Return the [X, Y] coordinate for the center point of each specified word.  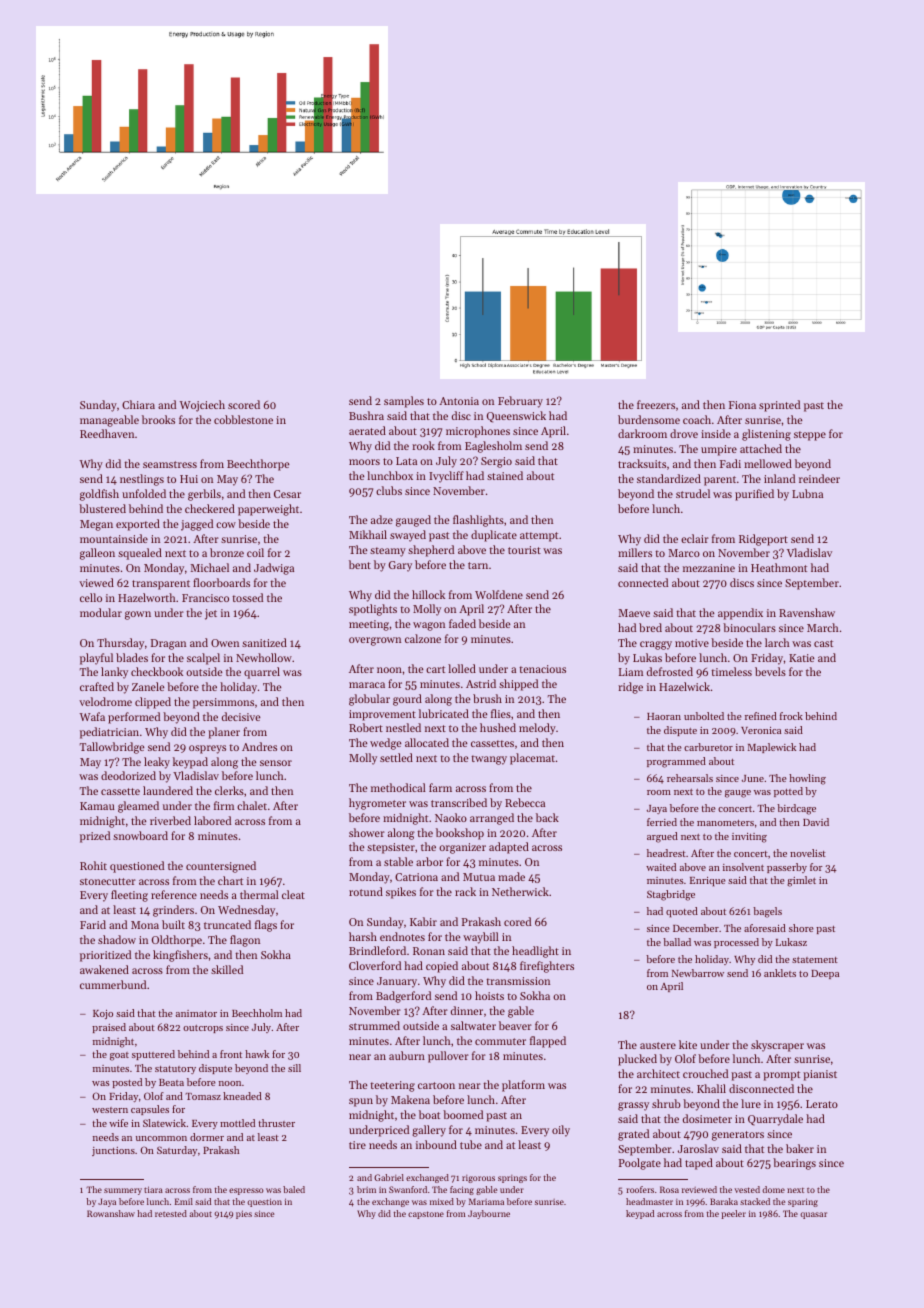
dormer [207, 1137]
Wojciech [202, 406]
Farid [93, 924]
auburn [407, 1055]
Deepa [825, 974]
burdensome [649, 419]
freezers [656, 404]
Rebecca [525, 802]
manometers [725, 823]
